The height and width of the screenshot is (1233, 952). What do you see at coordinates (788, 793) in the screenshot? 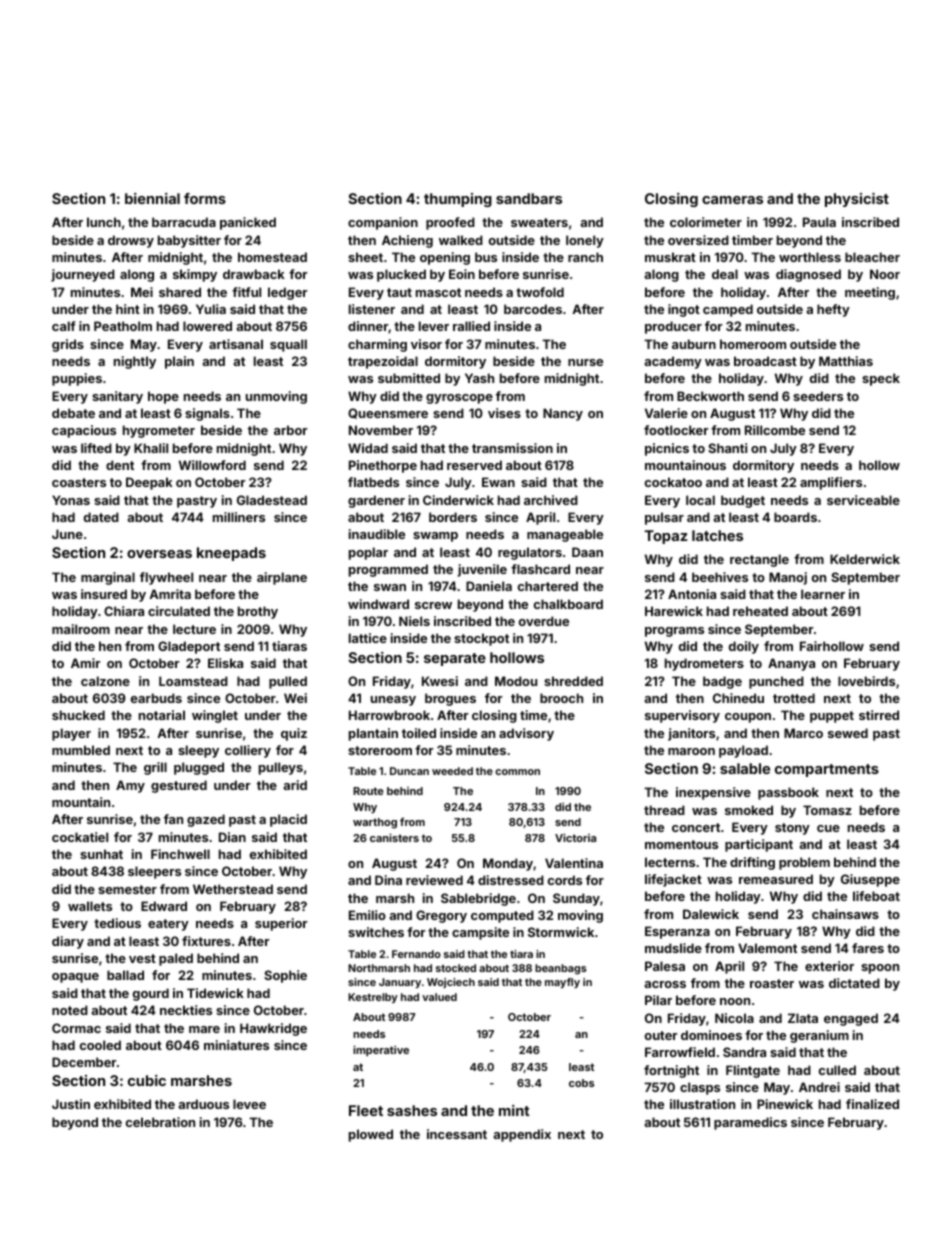
I see `passbook` at bounding box center [788, 793].
